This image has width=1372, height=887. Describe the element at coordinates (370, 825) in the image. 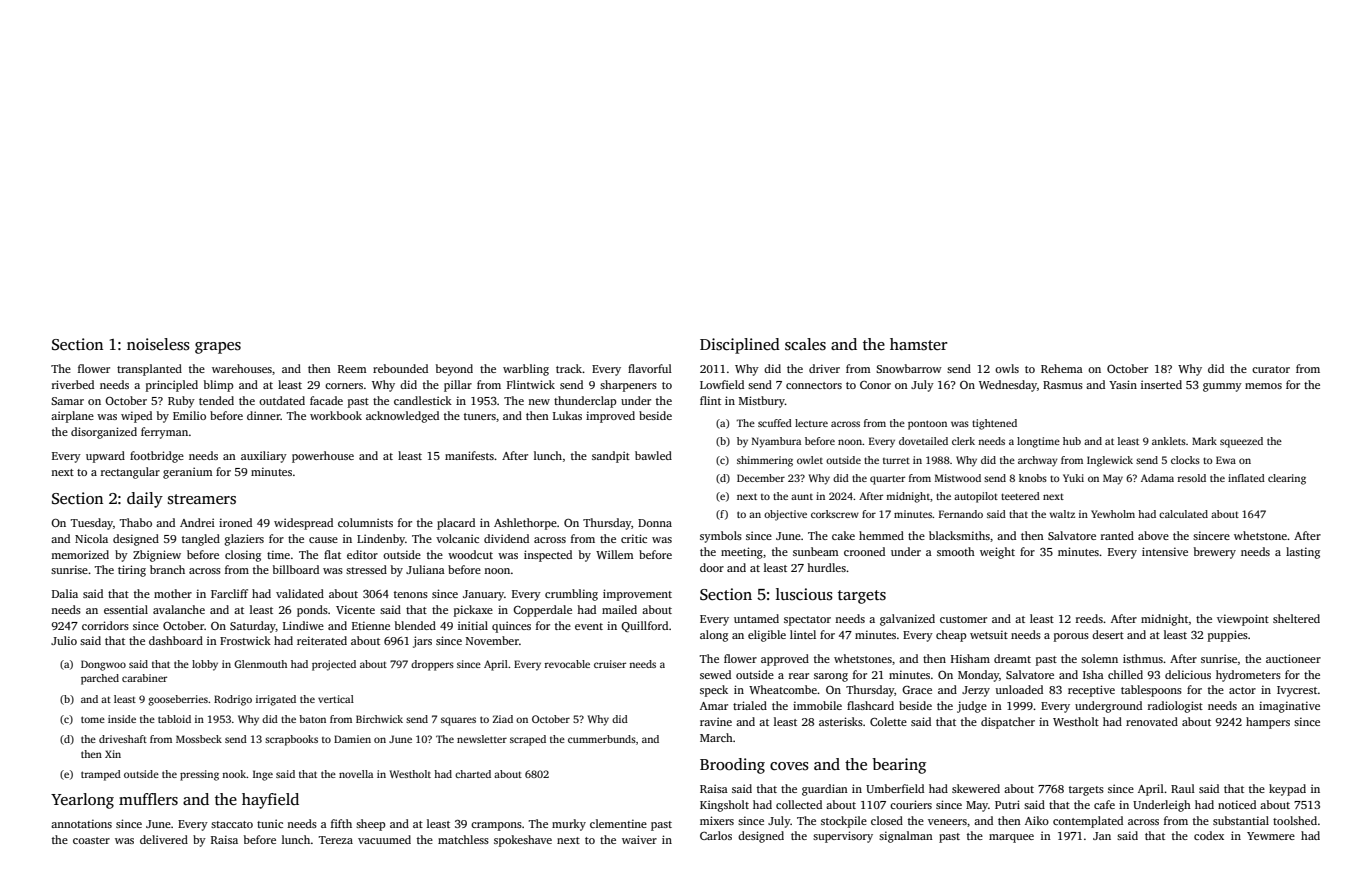

I see `sheep` at that location.
